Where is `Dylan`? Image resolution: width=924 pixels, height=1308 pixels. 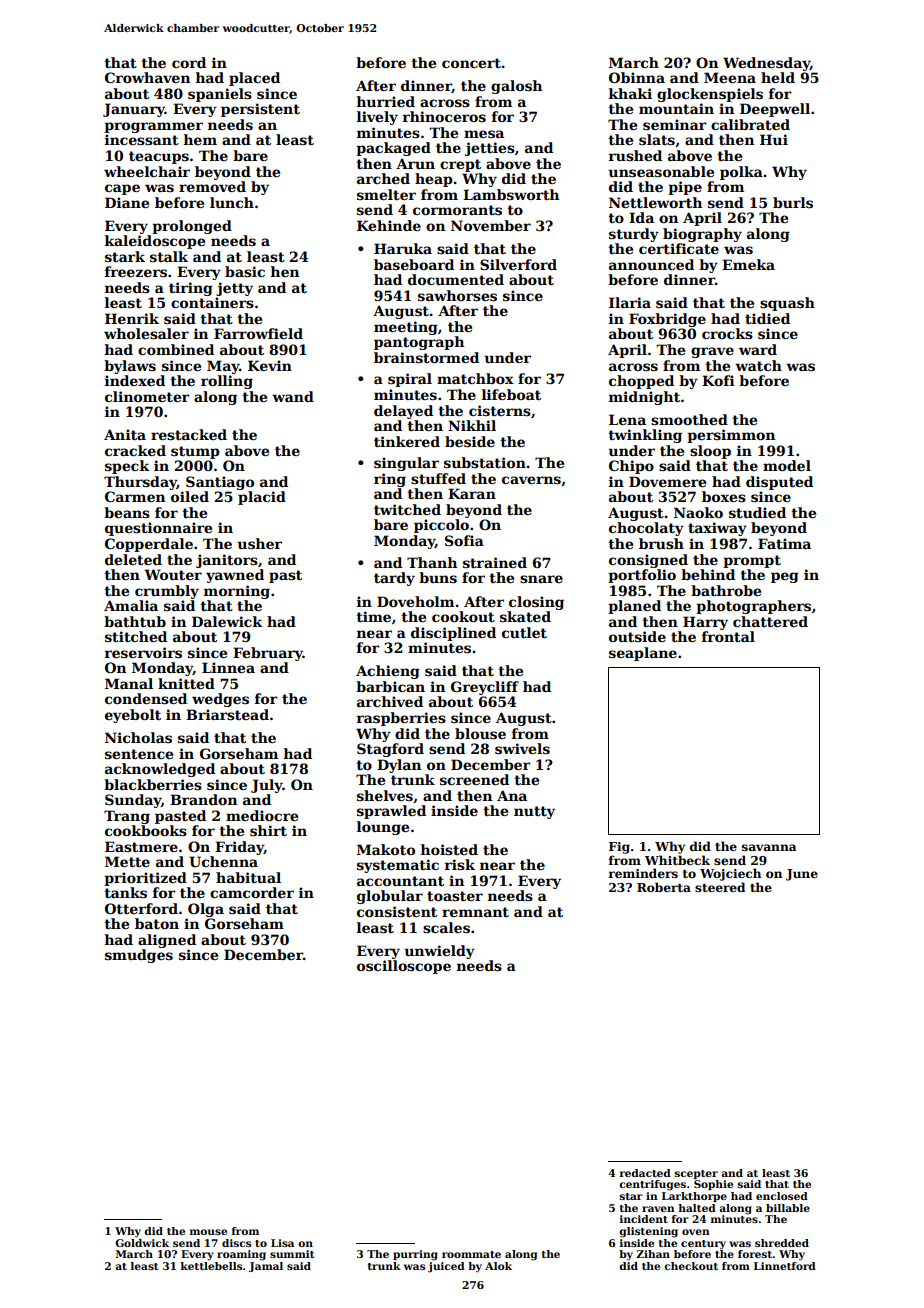
Dylan is located at coordinates (399, 766).
